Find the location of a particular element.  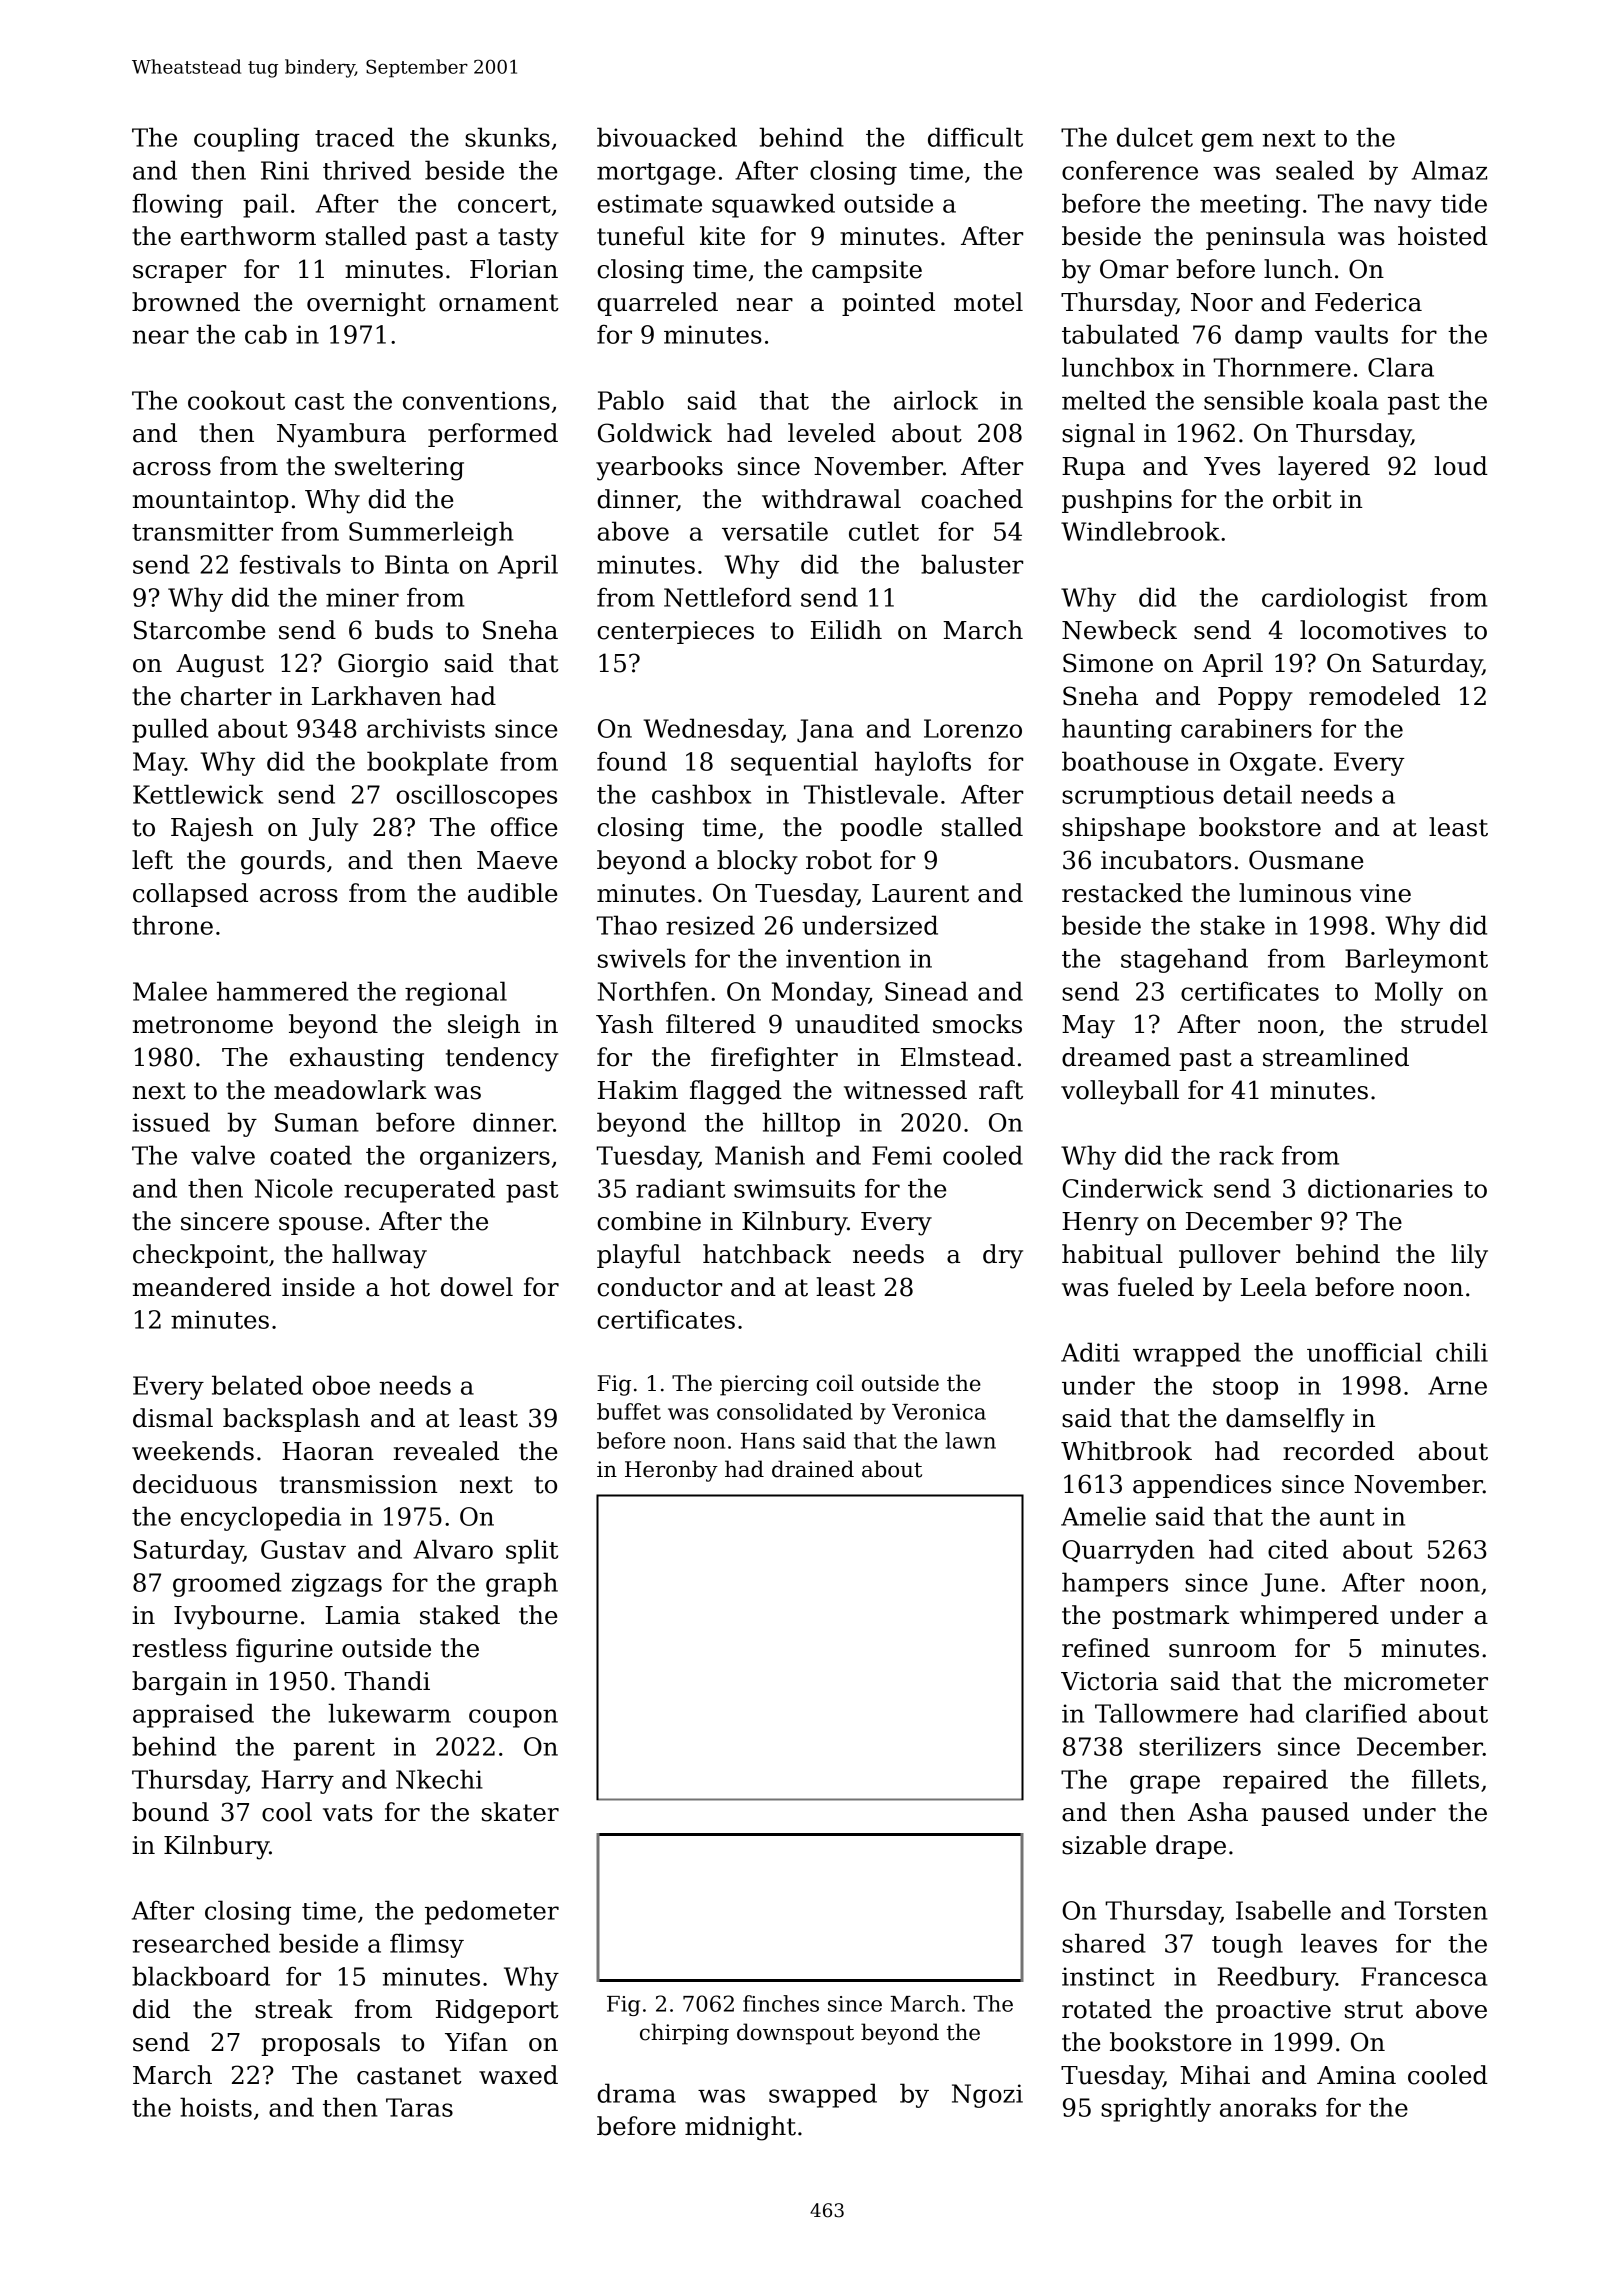

split is located at coordinates (532, 1551).
